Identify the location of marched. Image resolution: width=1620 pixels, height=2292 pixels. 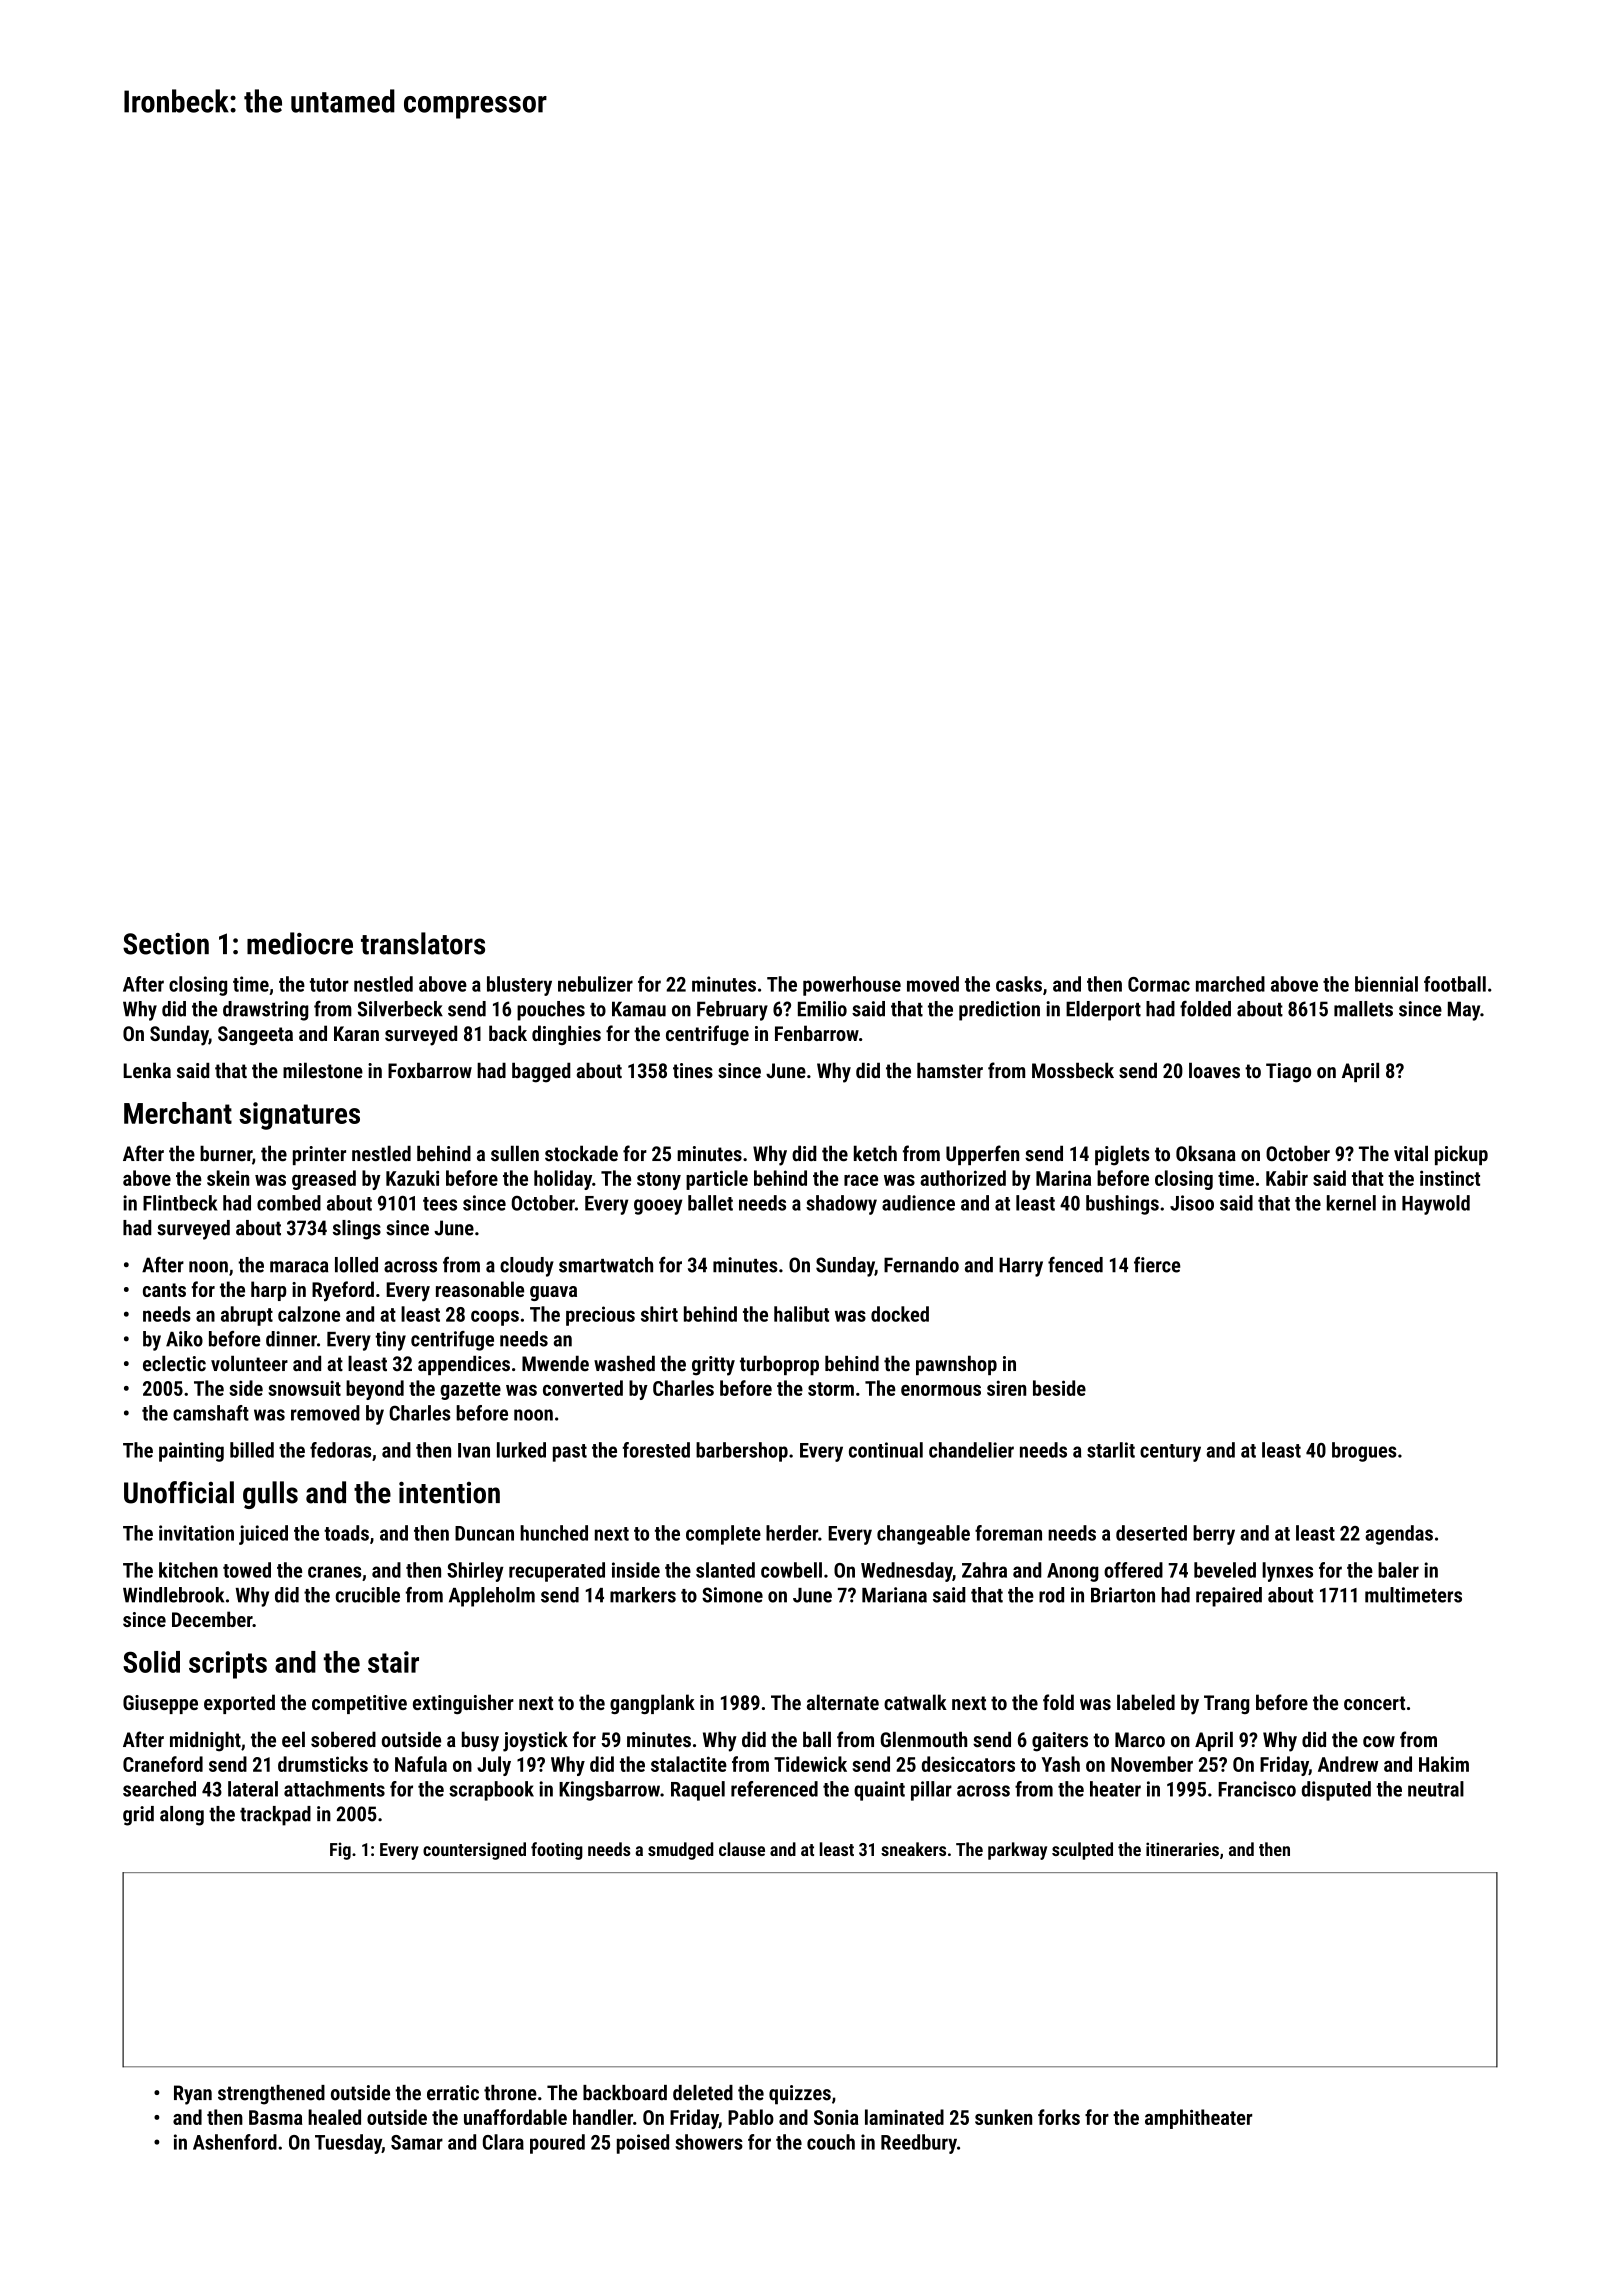
(1230, 984).
